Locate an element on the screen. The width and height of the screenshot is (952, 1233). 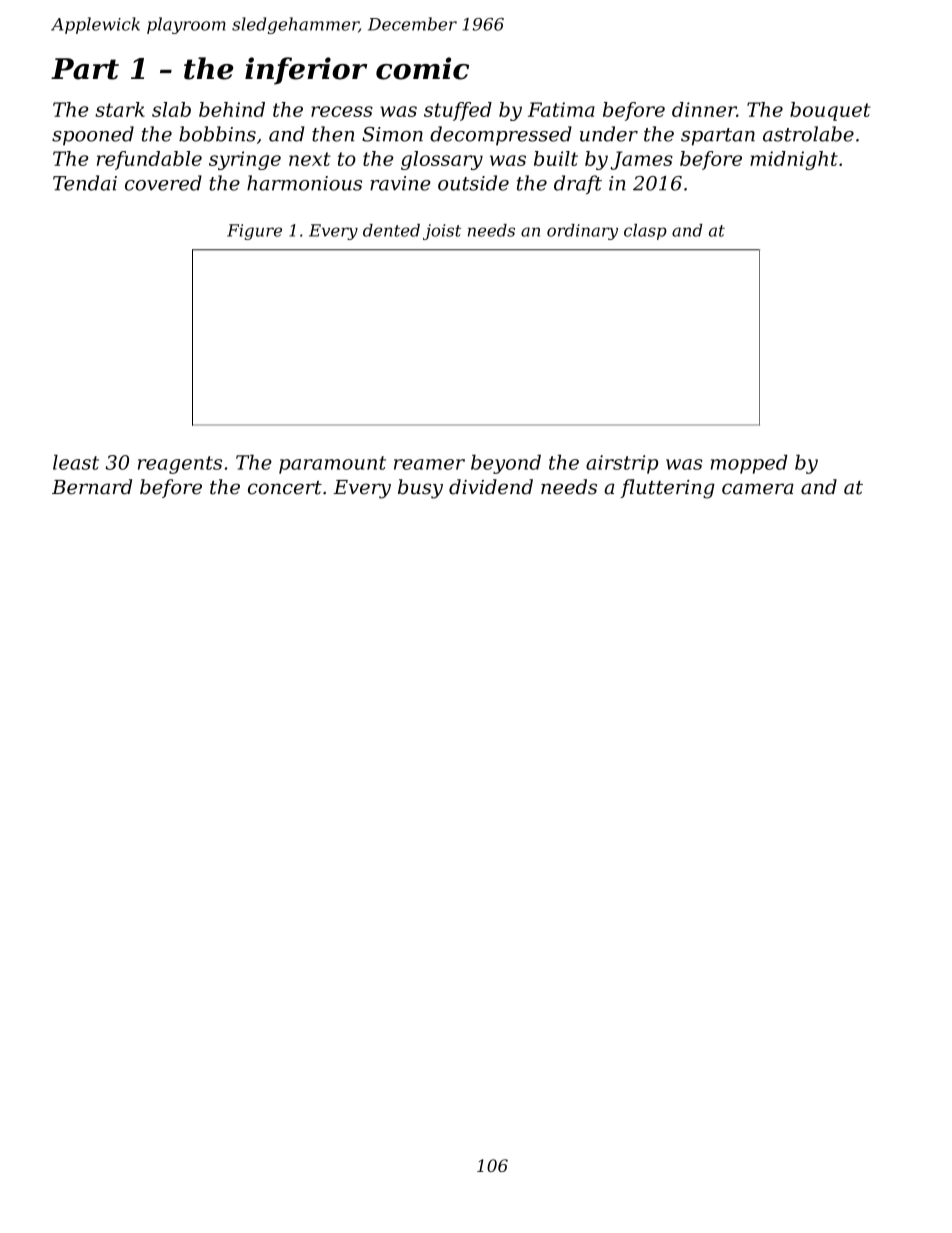
clasp is located at coordinates (645, 232).
